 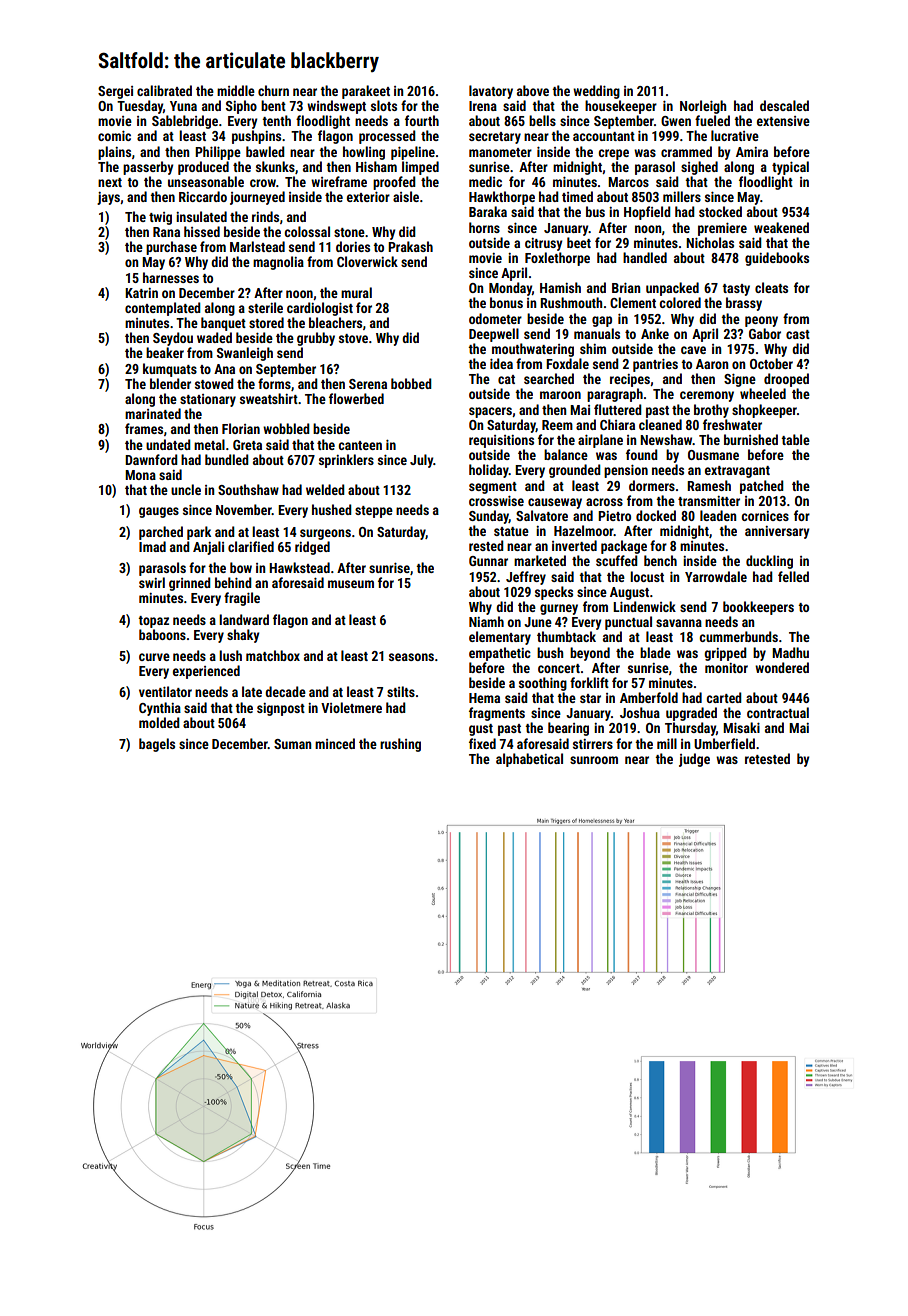 What do you see at coordinates (157, 745) in the screenshot?
I see `bagels` at bounding box center [157, 745].
